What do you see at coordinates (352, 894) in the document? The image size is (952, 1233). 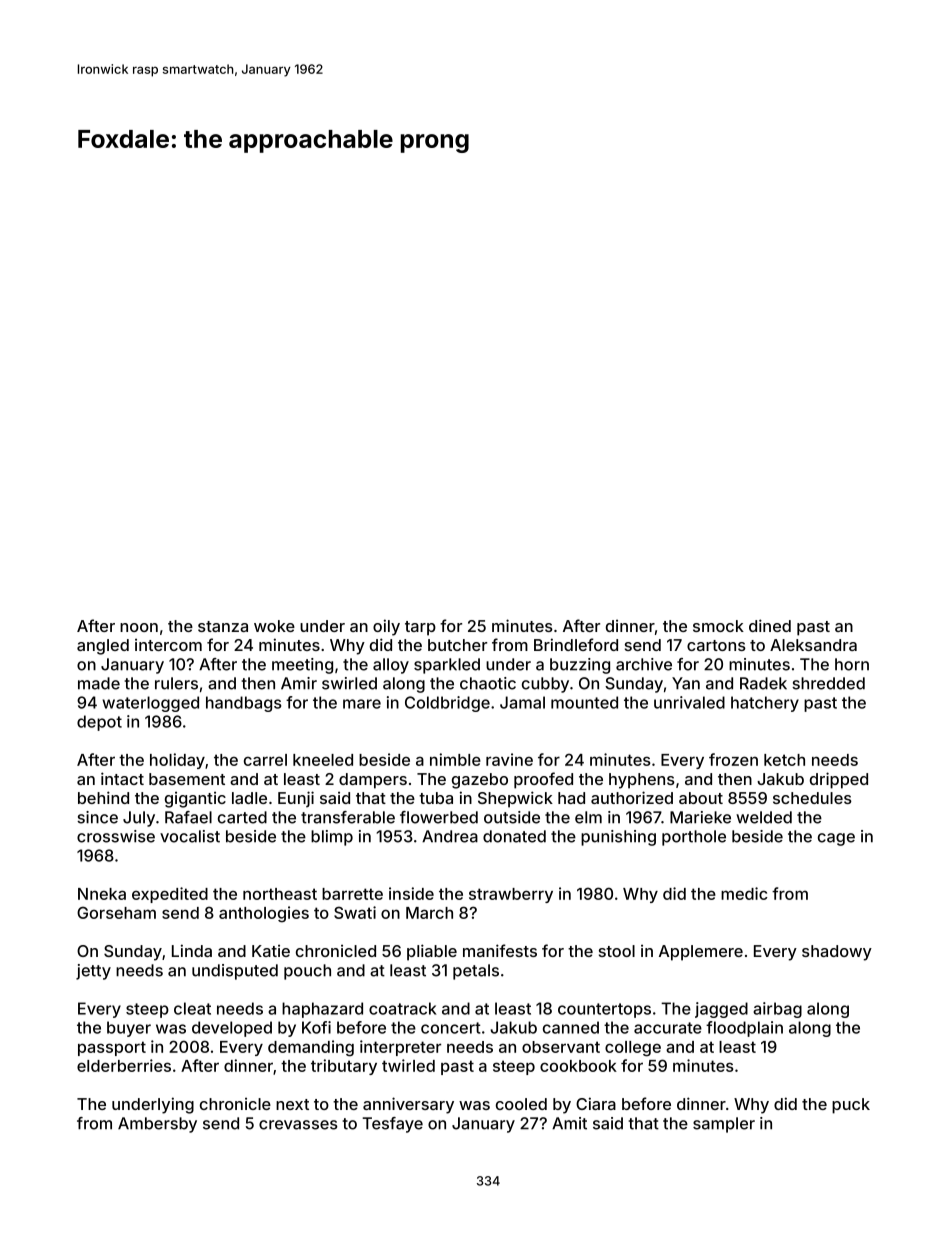 I see `barrette` at bounding box center [352, 894].
